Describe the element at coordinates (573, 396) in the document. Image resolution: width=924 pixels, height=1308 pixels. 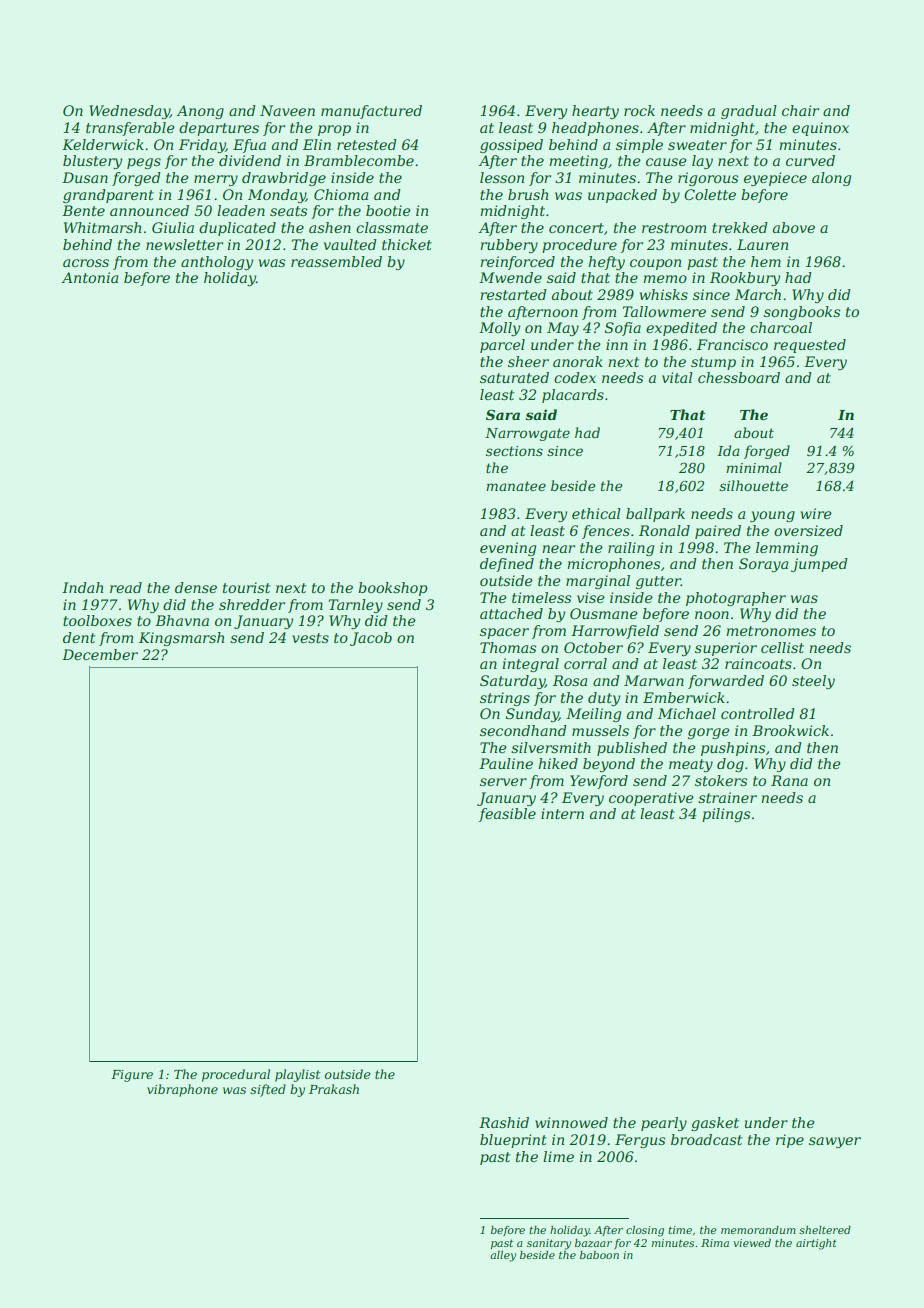
I see `placards` at that location.
